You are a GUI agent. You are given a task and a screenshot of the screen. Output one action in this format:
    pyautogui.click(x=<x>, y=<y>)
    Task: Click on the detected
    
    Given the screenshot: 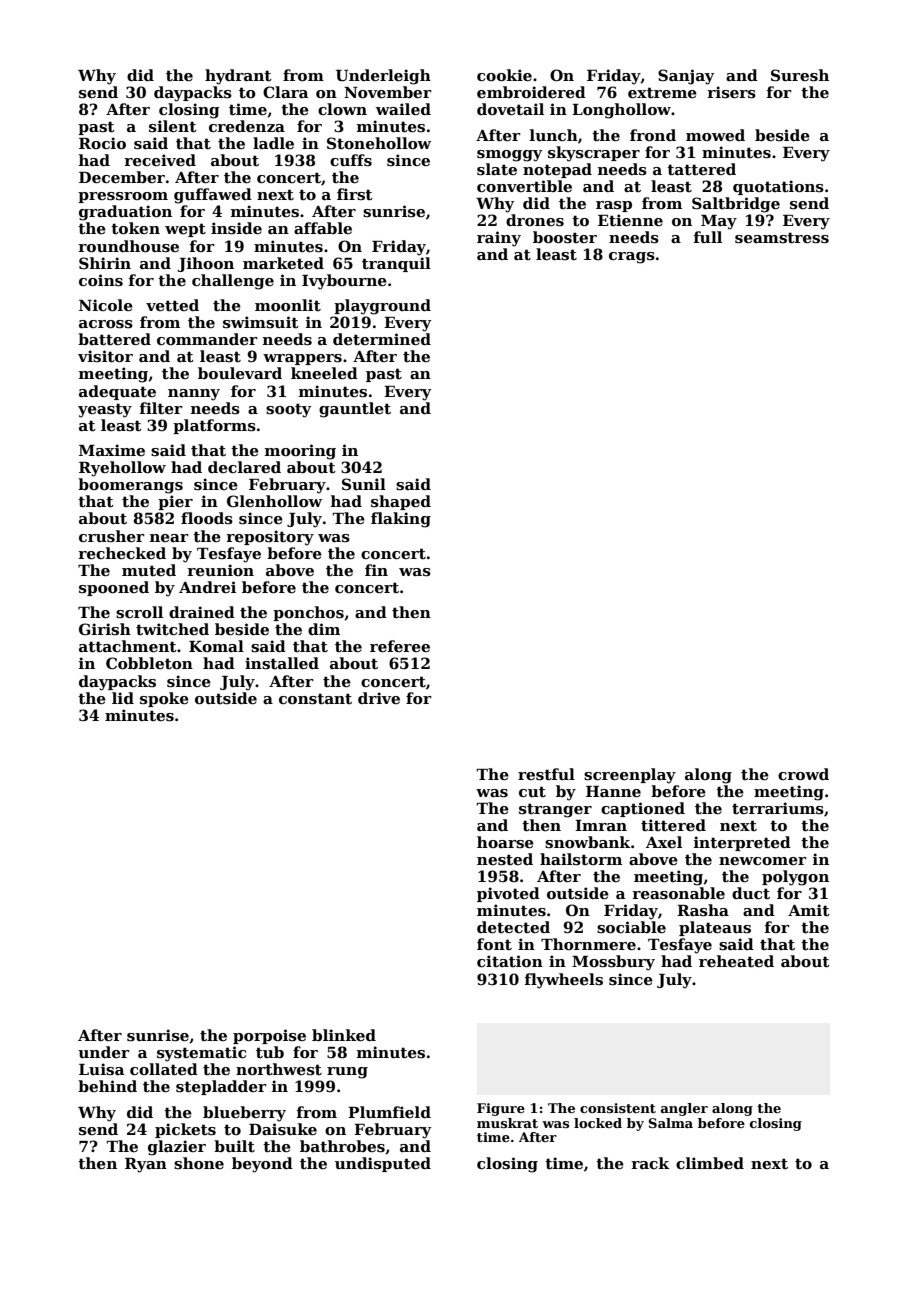 What is the action you would take?
    pyautogui.click(x=513, y=927)
